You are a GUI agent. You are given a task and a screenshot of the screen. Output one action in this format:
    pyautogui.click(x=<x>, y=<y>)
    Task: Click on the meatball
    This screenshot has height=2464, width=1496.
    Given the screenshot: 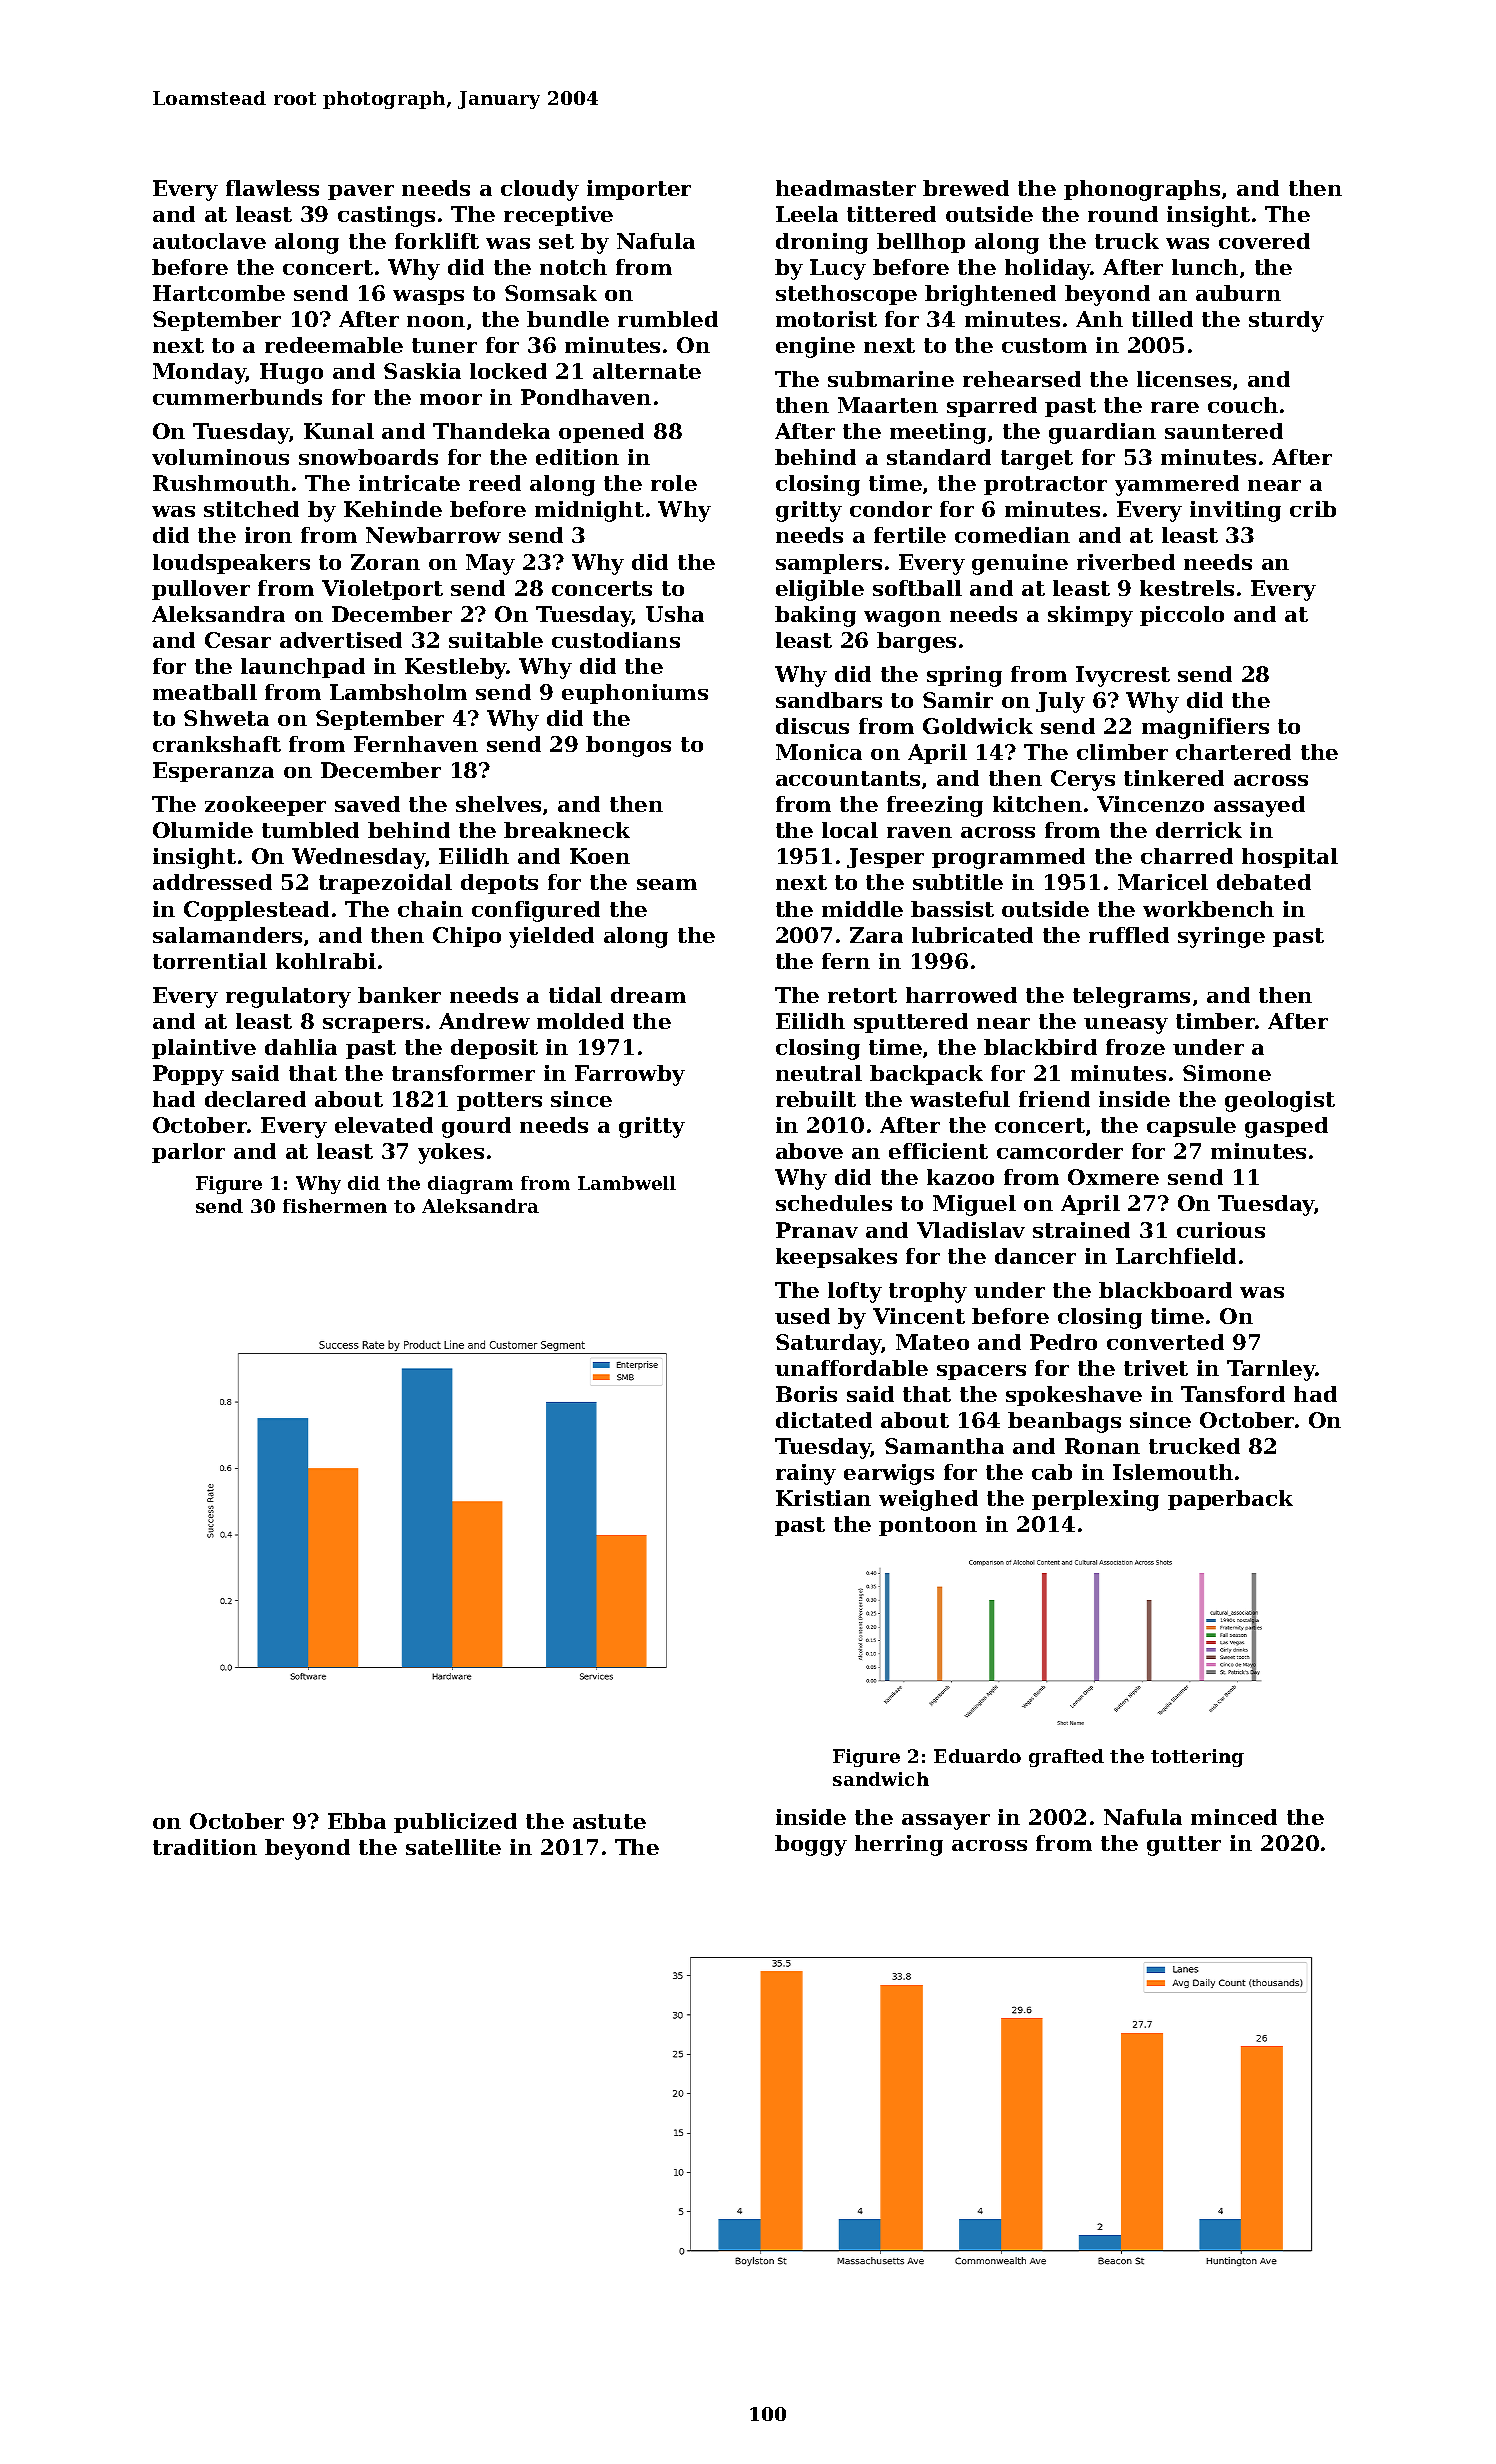 What is the action you would take?
    pyautogui.click(x=205, y=692)
